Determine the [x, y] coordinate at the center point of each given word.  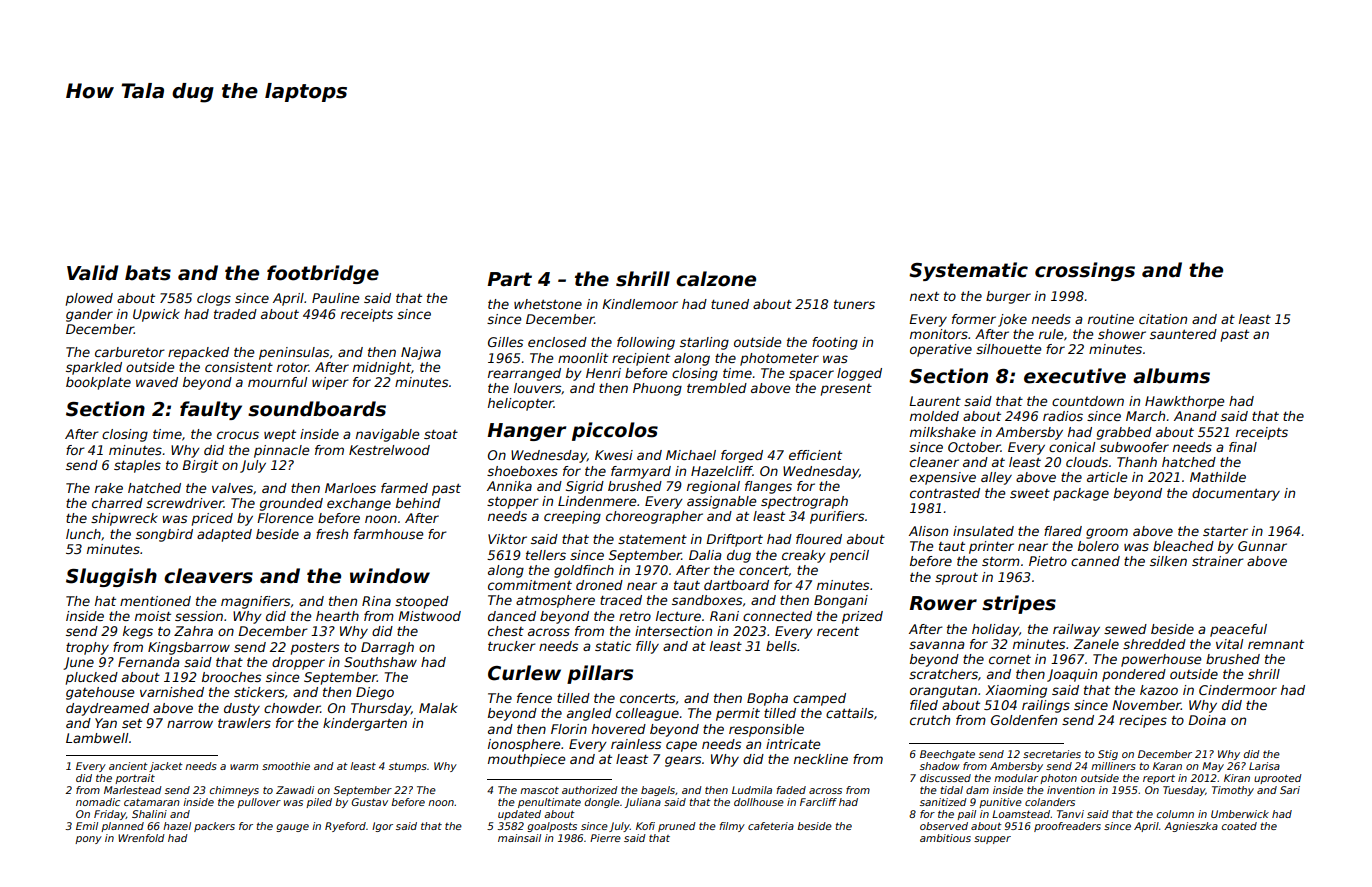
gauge [292, 828]
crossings [1085, 271]
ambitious [945, 838]
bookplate [98, 383]
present [846, 390]
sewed [1125, 629]
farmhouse [389, 534]
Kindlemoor [640, 304]
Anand [1195, 416]
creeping [572, 517]
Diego [375, 693]
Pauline [336, 298]
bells [781, 646]
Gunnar [1262, 546]
